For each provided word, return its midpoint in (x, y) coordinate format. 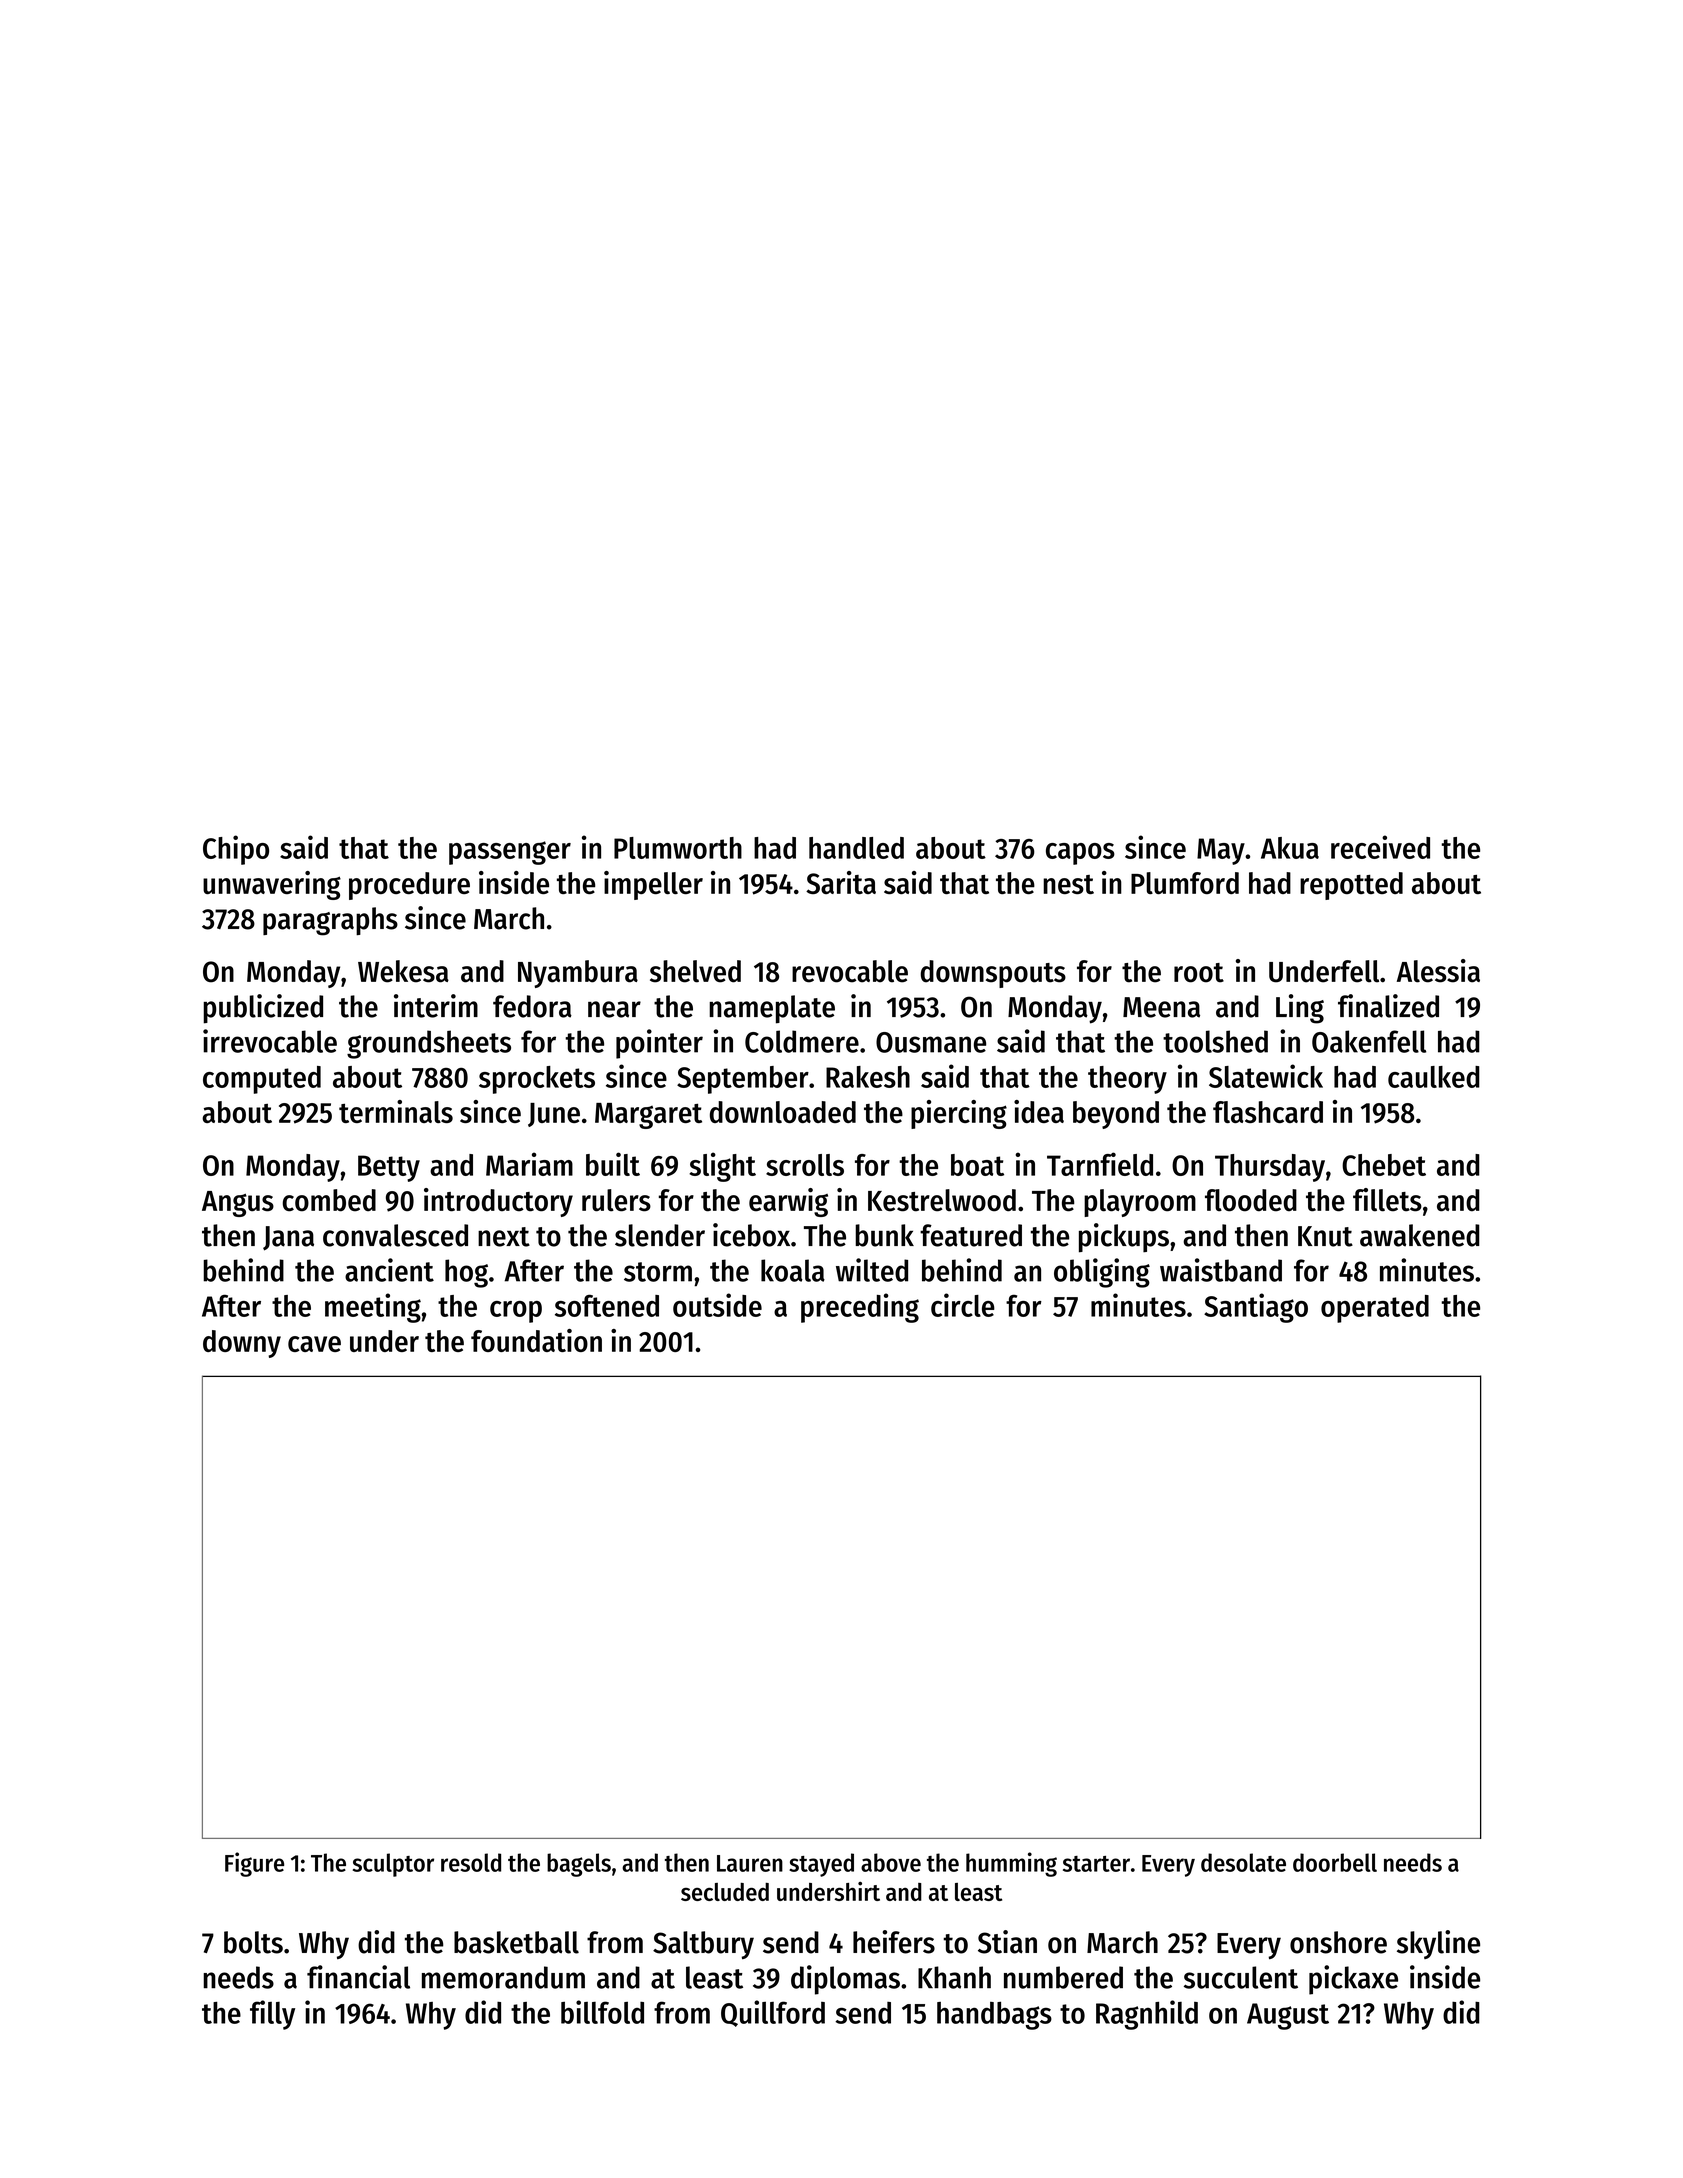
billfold (602, 2012)
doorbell (1335, 1862)
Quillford (773, 2013)
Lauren (750, 1863)
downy (242, 1344)
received (1380, 847)
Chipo (236, 850)
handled (856, 848)
